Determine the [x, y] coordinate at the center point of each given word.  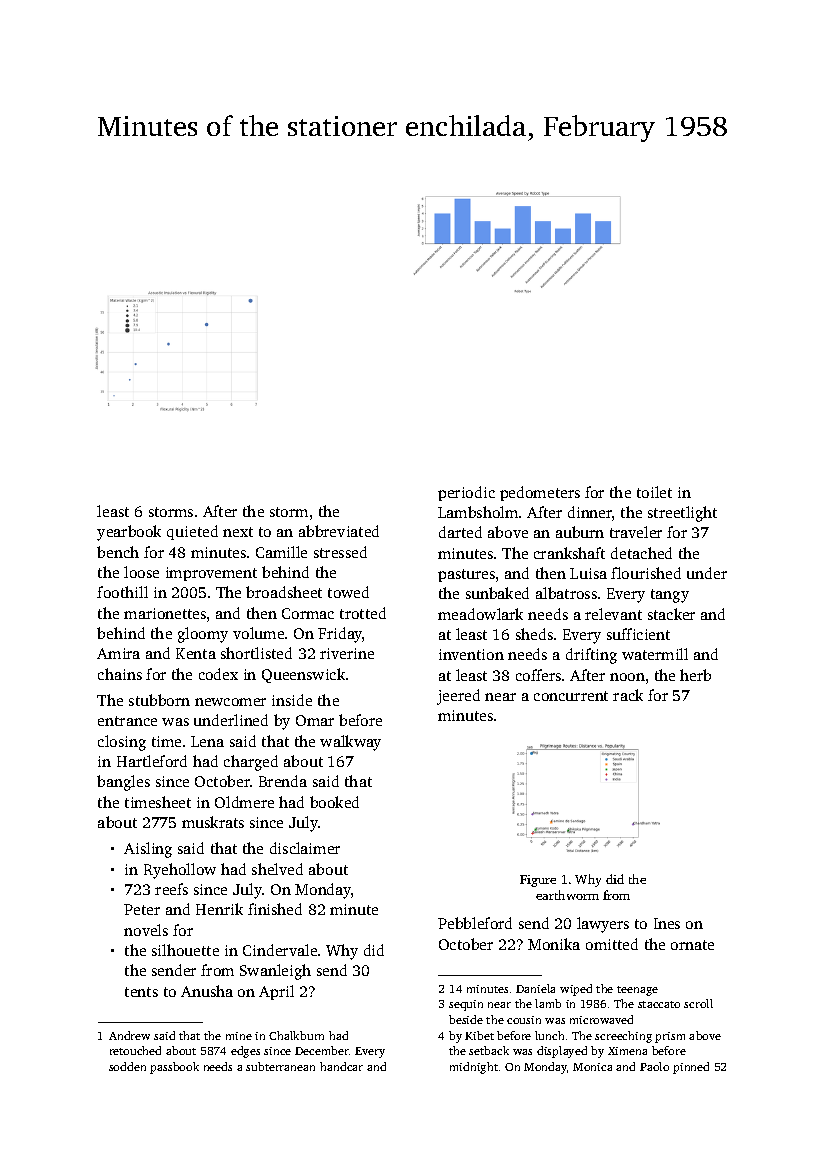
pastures [466, 575]
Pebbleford [475, 923]
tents [141, 992]
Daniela [535, 988]
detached [641, 553]
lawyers [603, 925]
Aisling [148, 850]
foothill [122, 592]
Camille [281, 552]
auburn [580, 532]
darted [460, 532]
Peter [142, 909]
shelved [277, 869]
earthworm [567, 895]
